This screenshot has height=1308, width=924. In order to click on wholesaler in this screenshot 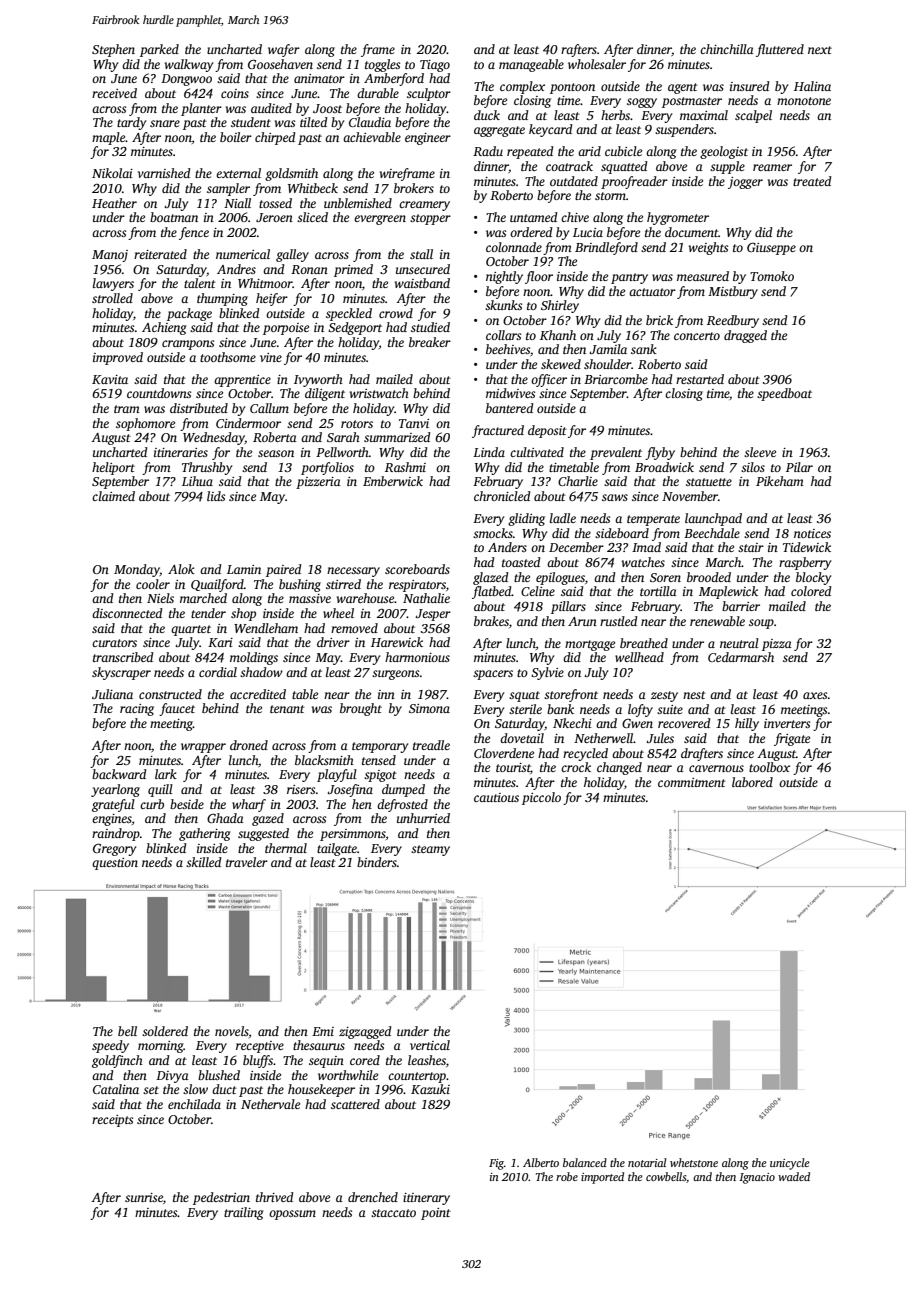, I will do `click(597, 64)`.
